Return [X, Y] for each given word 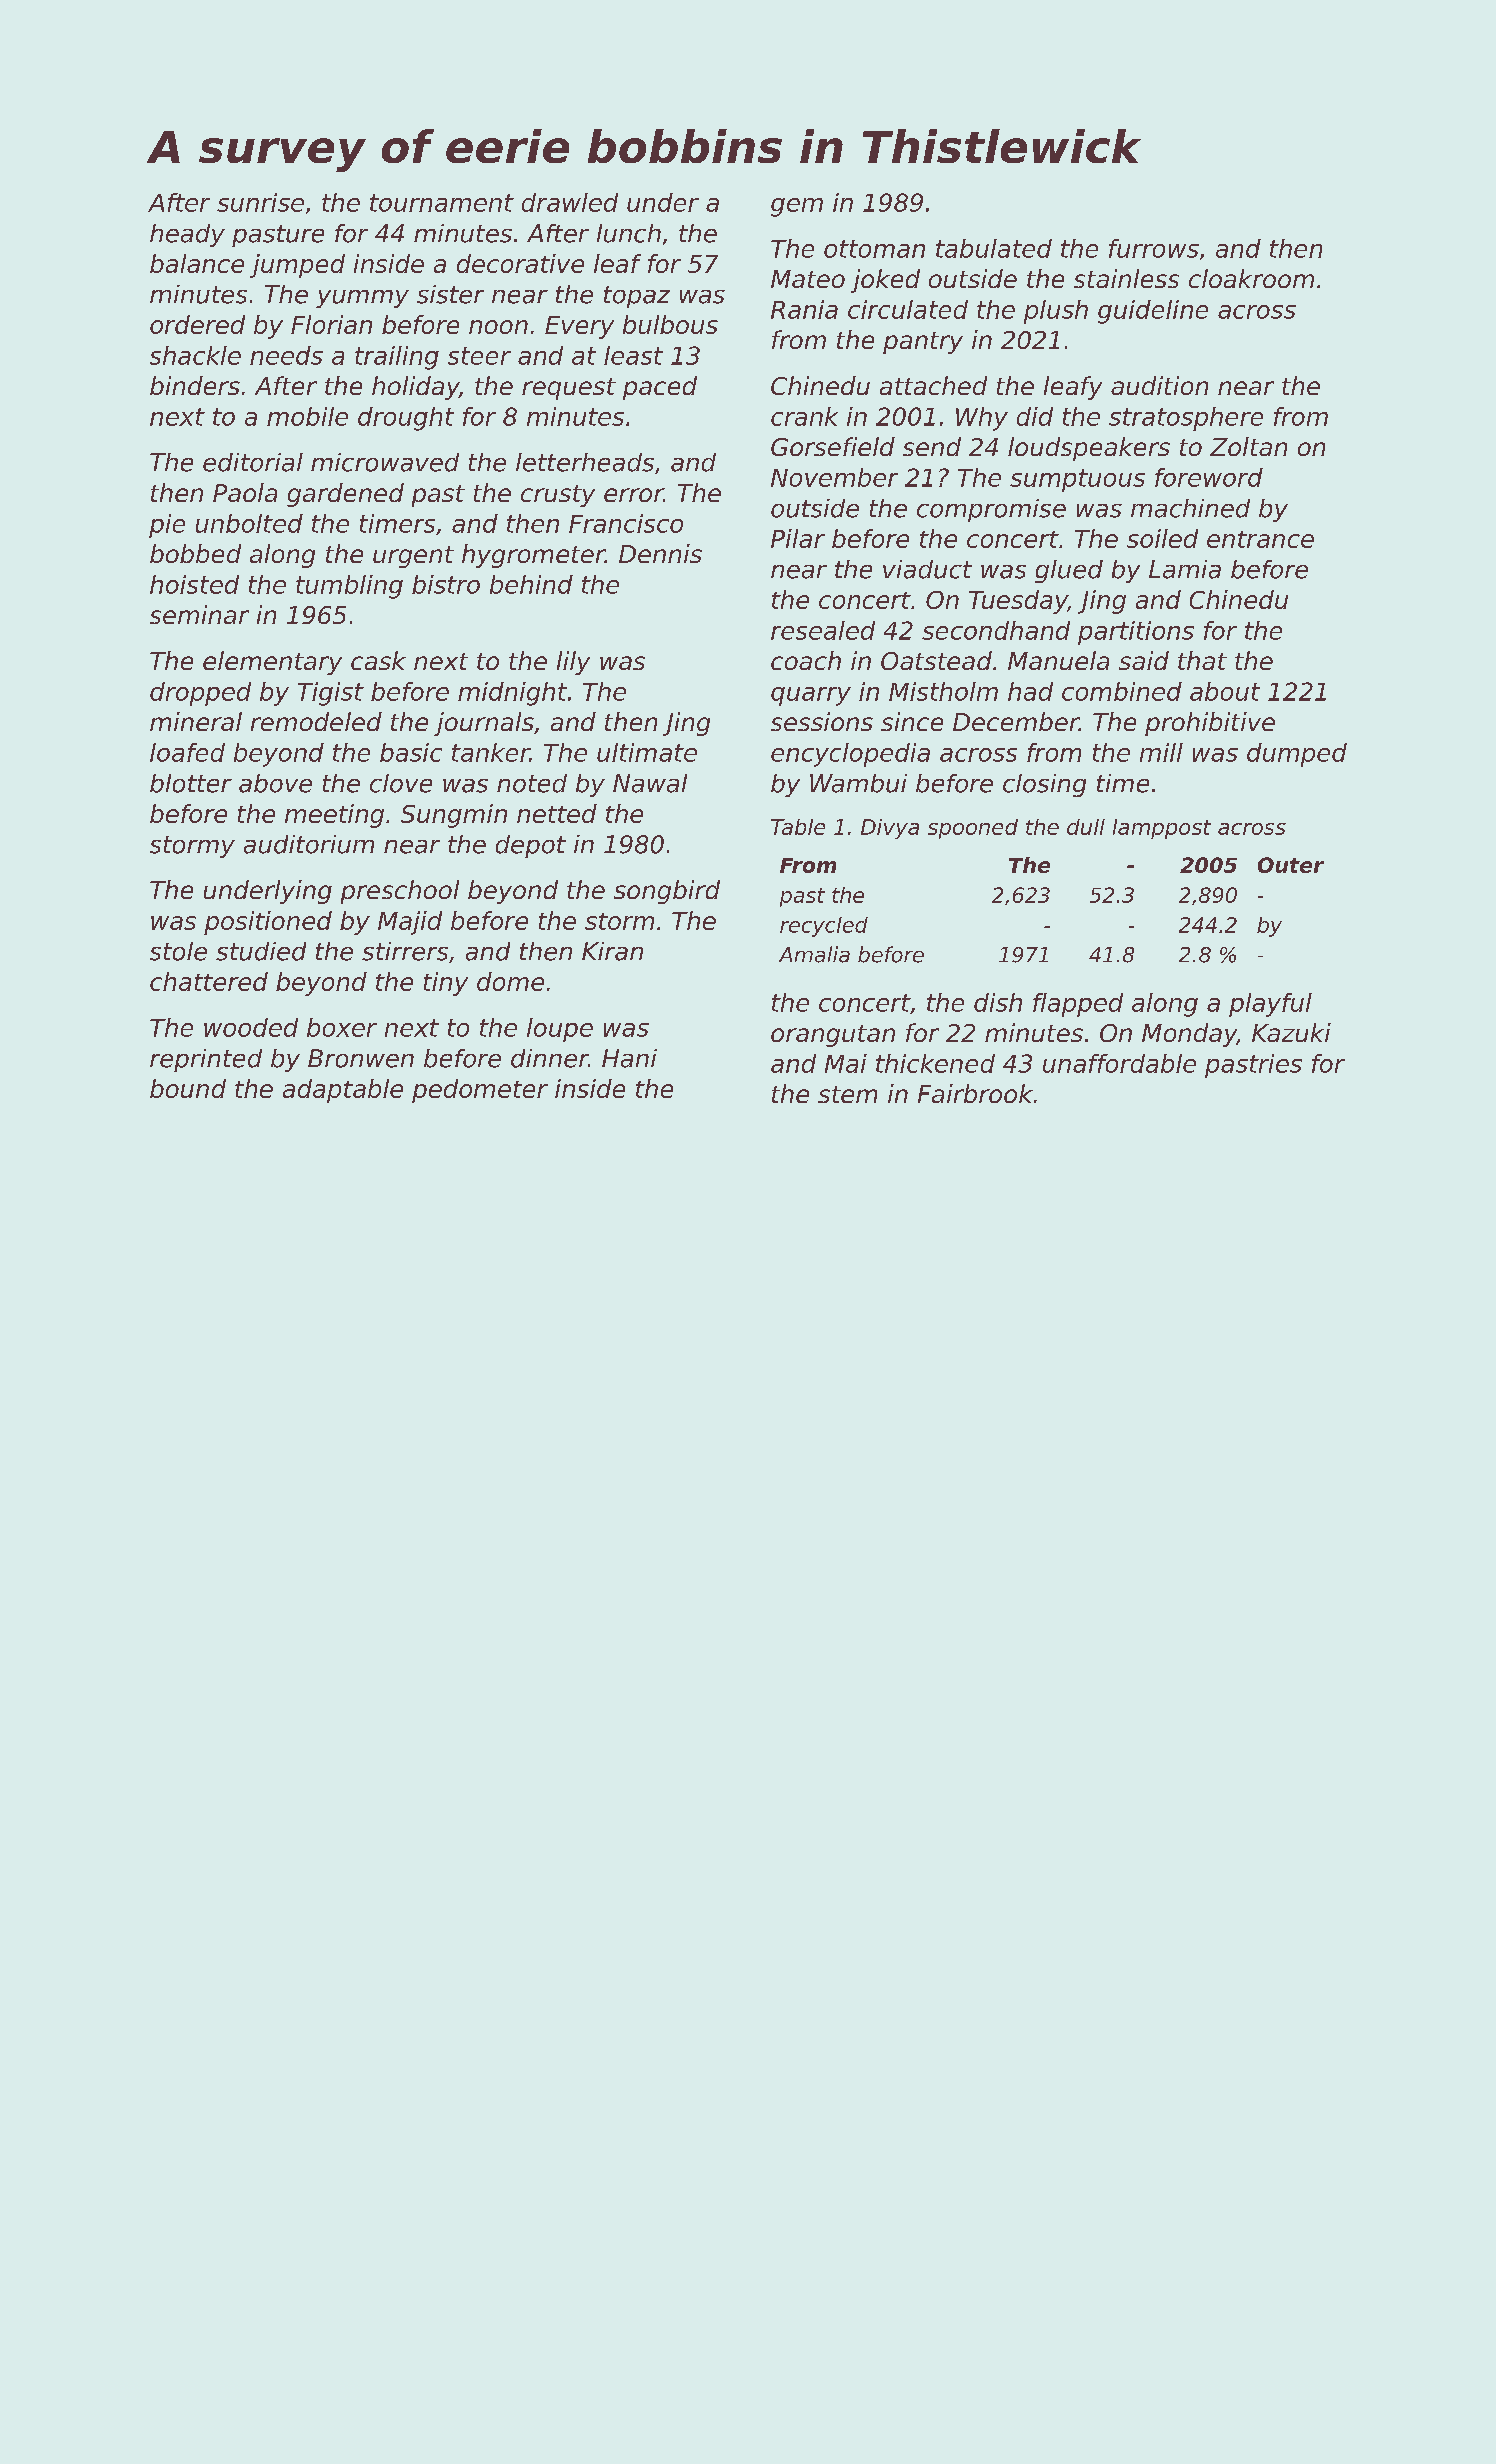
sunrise [260, 202]
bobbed [195, 553]
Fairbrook [975, 1093]
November [834, 477]
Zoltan [1248, 446]
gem [797, 207]
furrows [1154, 248]
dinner [549, 1058]
